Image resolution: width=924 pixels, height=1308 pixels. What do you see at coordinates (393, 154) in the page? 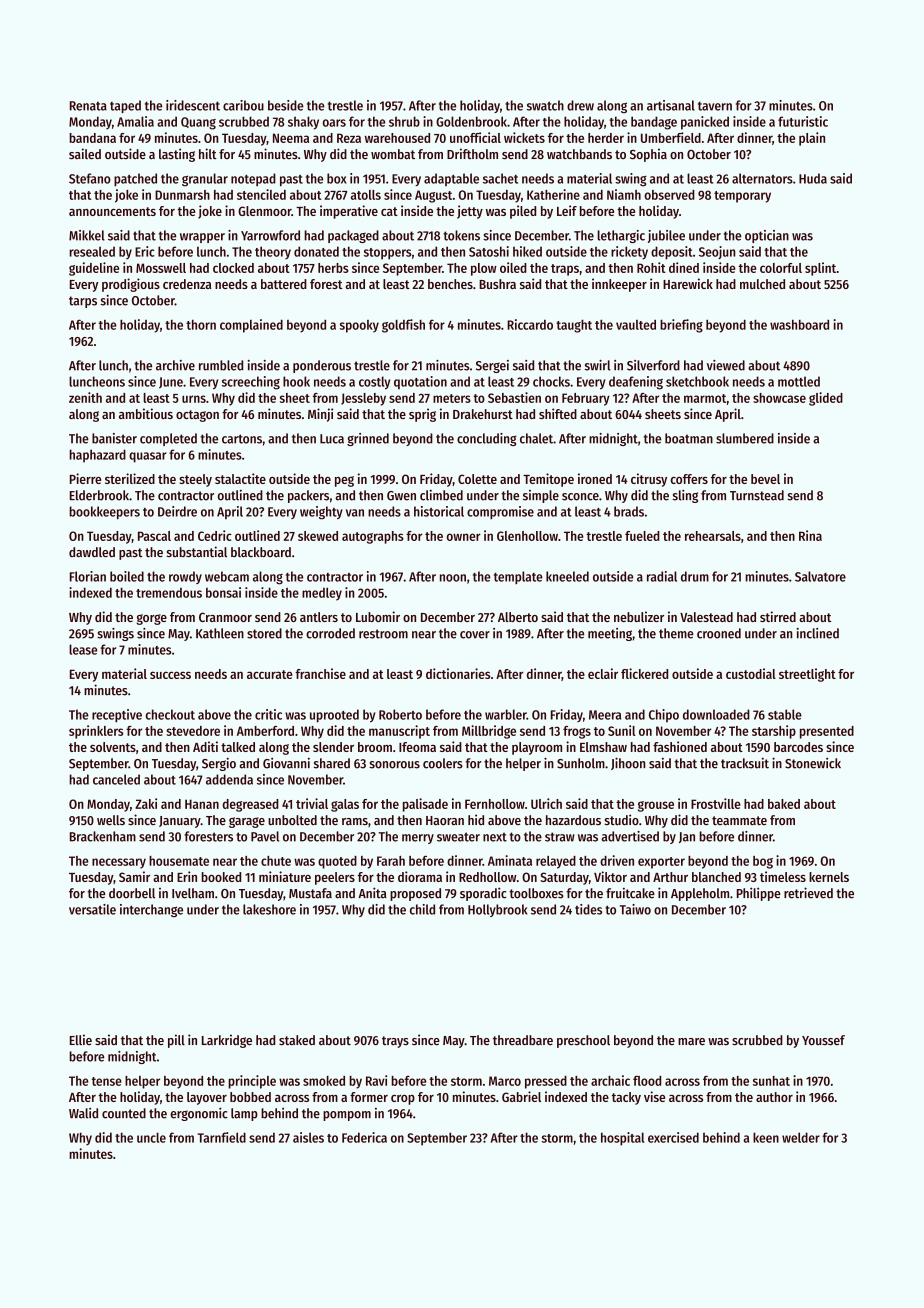
I see `wombat` at bounding box center [393, 154].
